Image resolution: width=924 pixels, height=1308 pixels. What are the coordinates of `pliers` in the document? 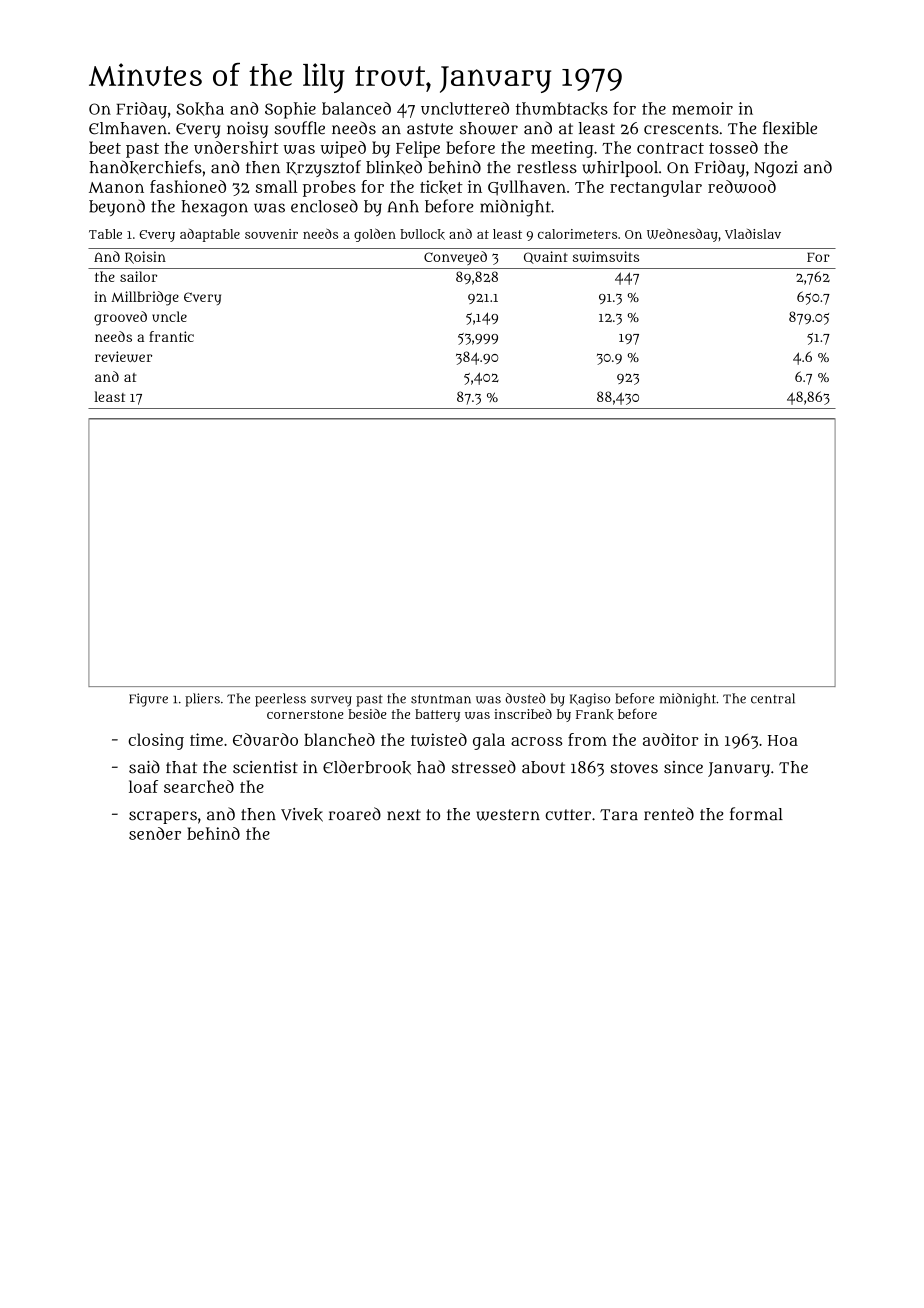 It's located at (202, 700).
